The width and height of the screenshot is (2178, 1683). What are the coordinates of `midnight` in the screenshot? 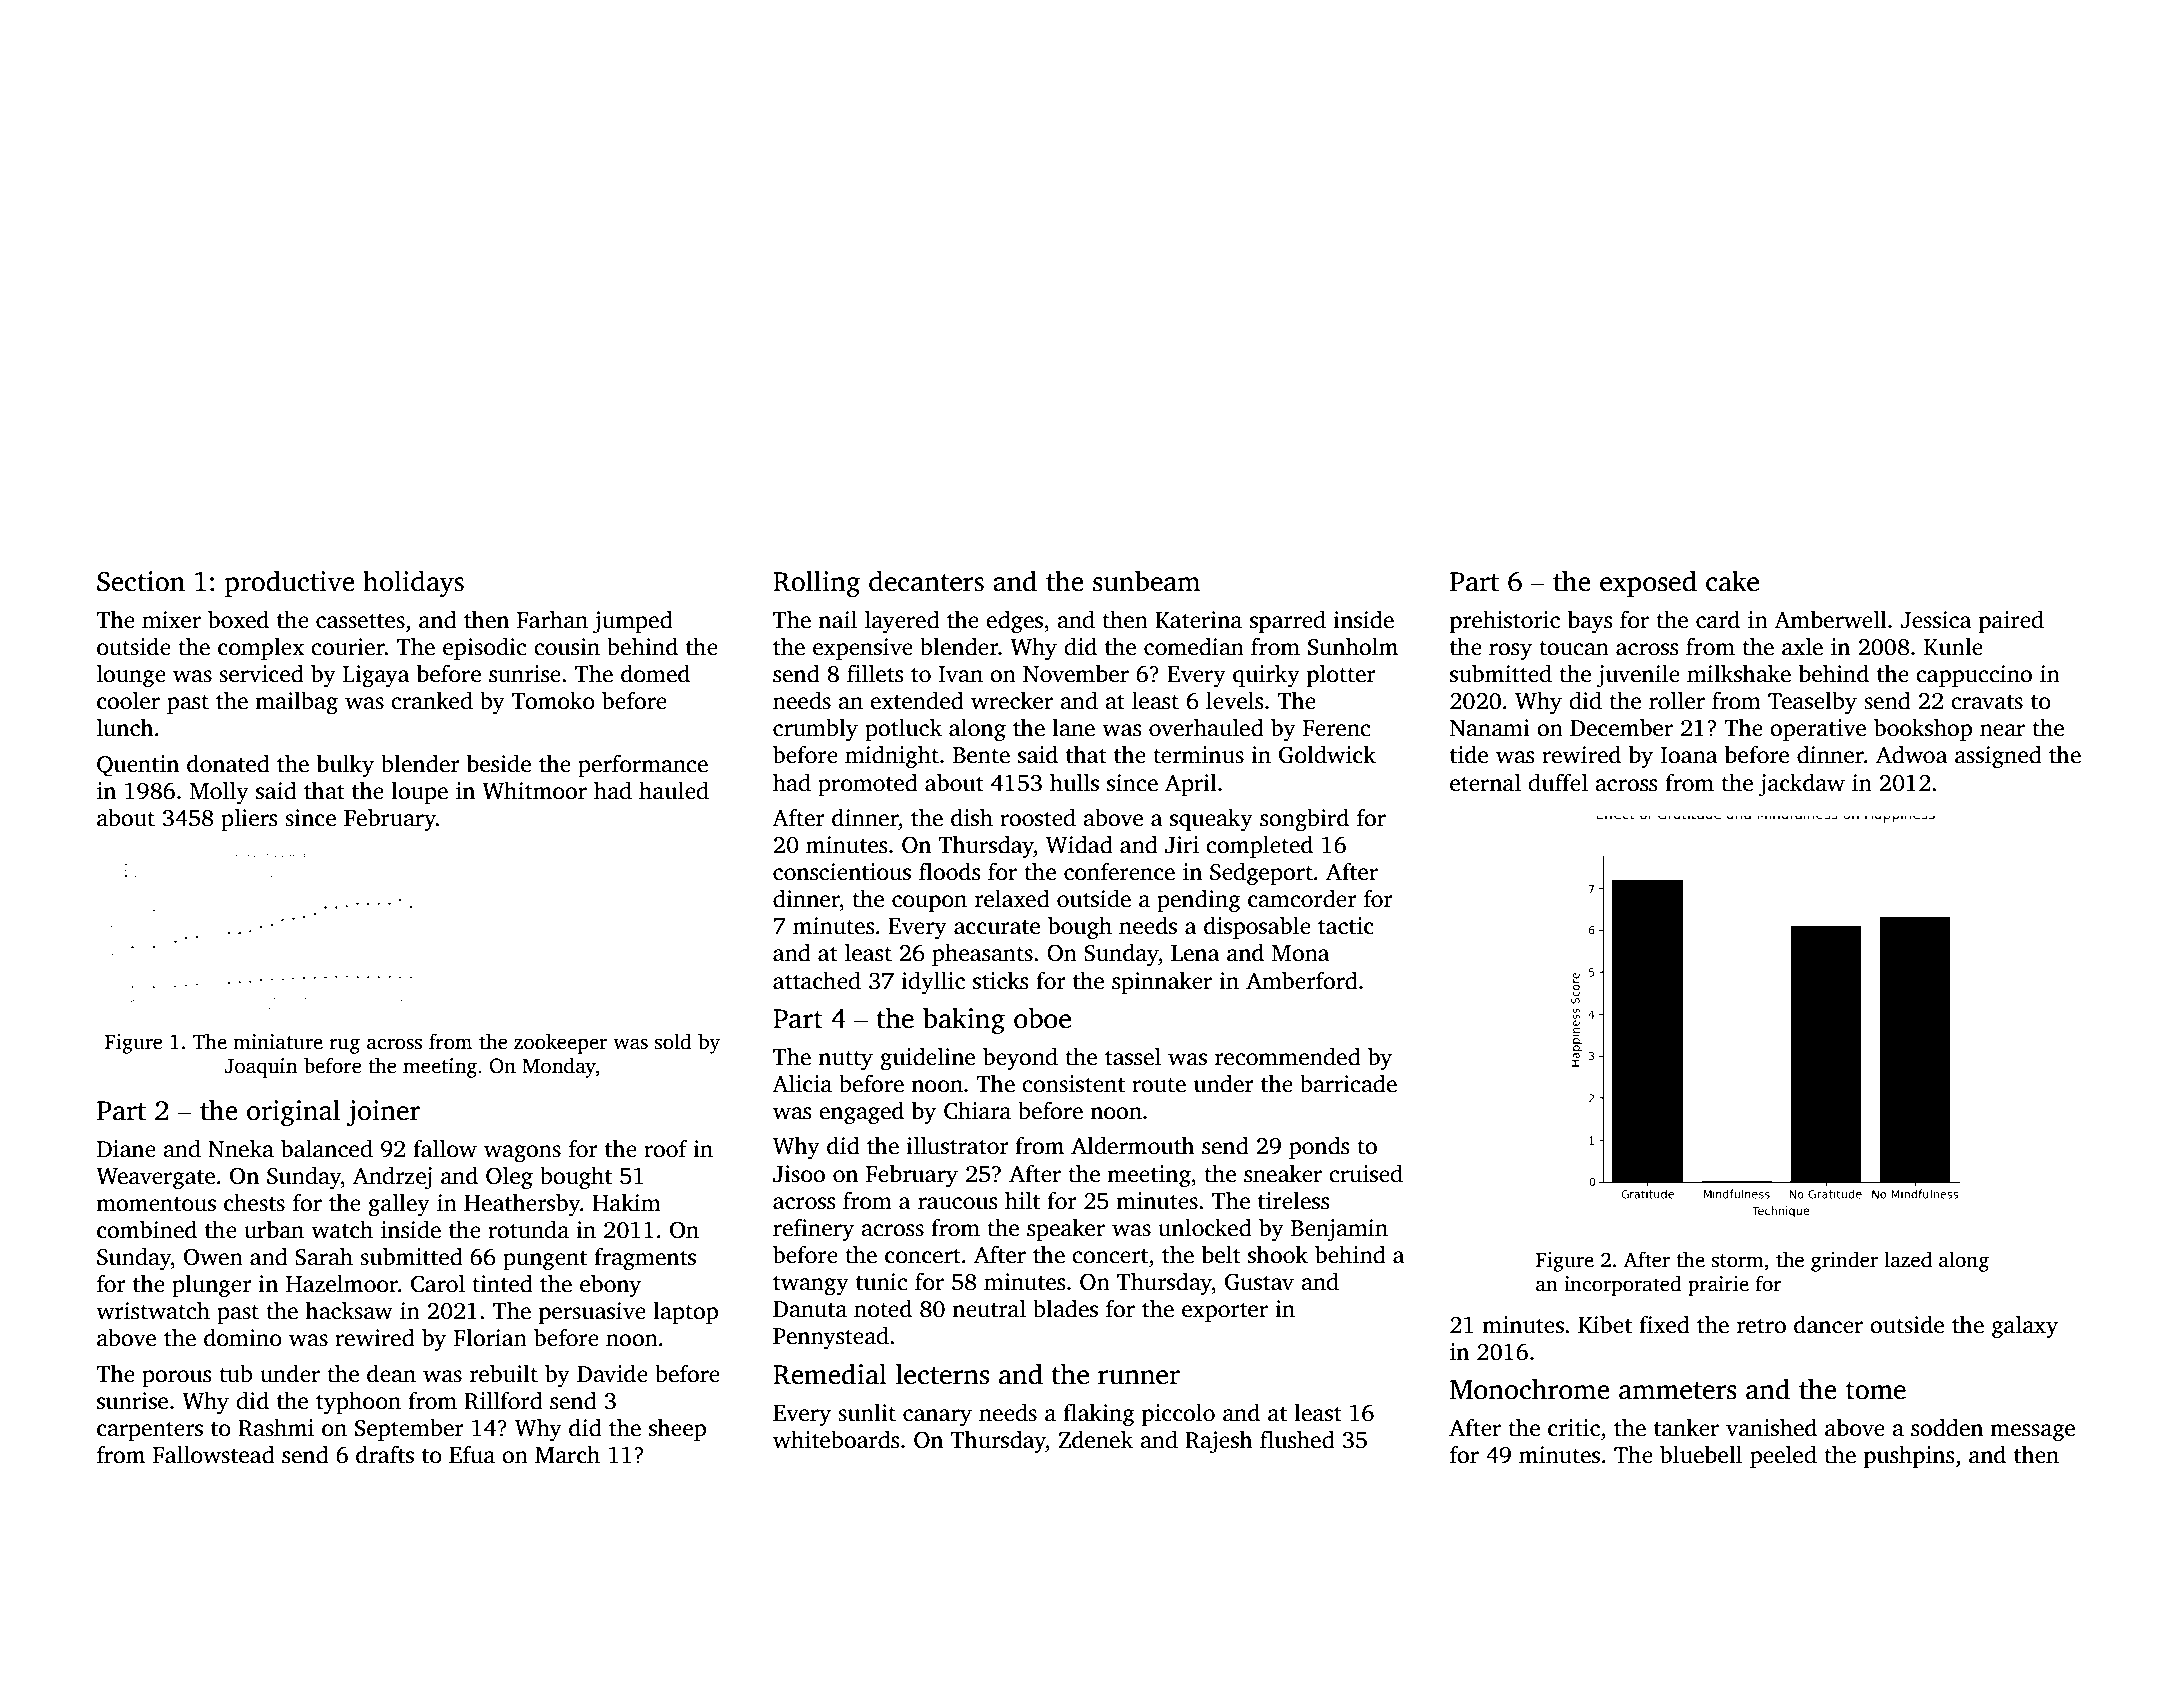 It's located at (892, 757).
